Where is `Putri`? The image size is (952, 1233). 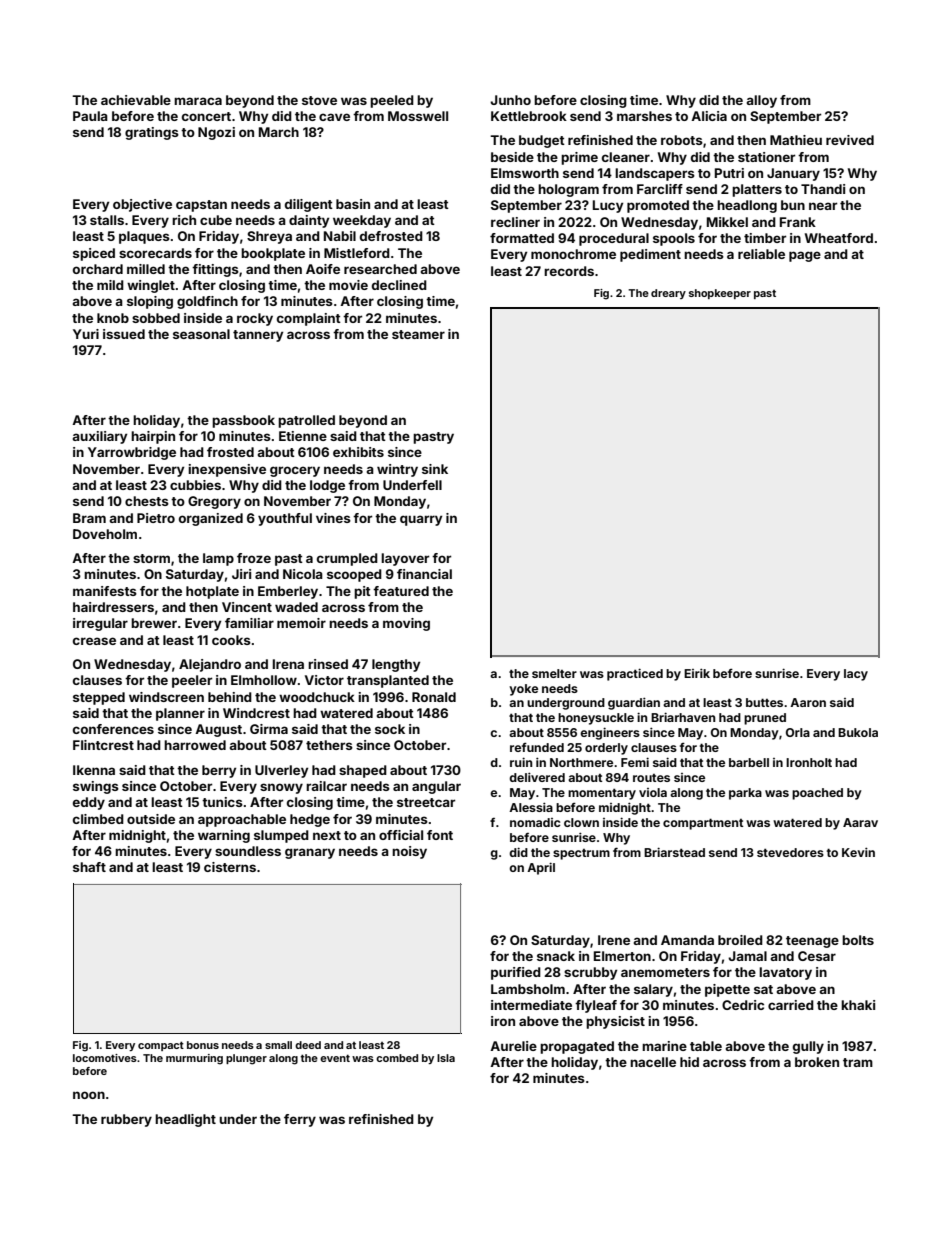
Putri is located at coordinates (729, 173).
